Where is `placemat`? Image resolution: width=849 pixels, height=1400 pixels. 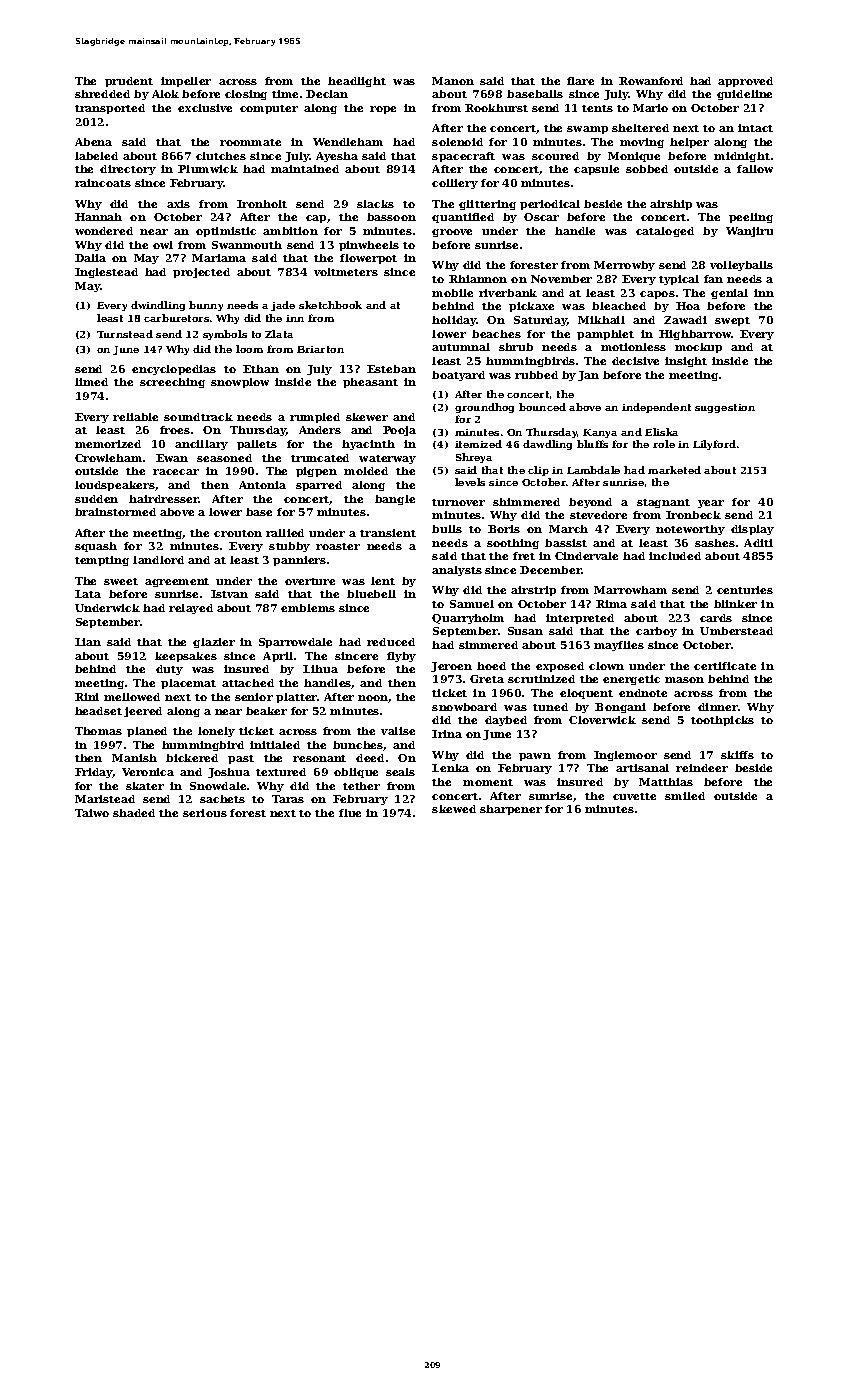
placemat is located at coordinates (188, 684).
